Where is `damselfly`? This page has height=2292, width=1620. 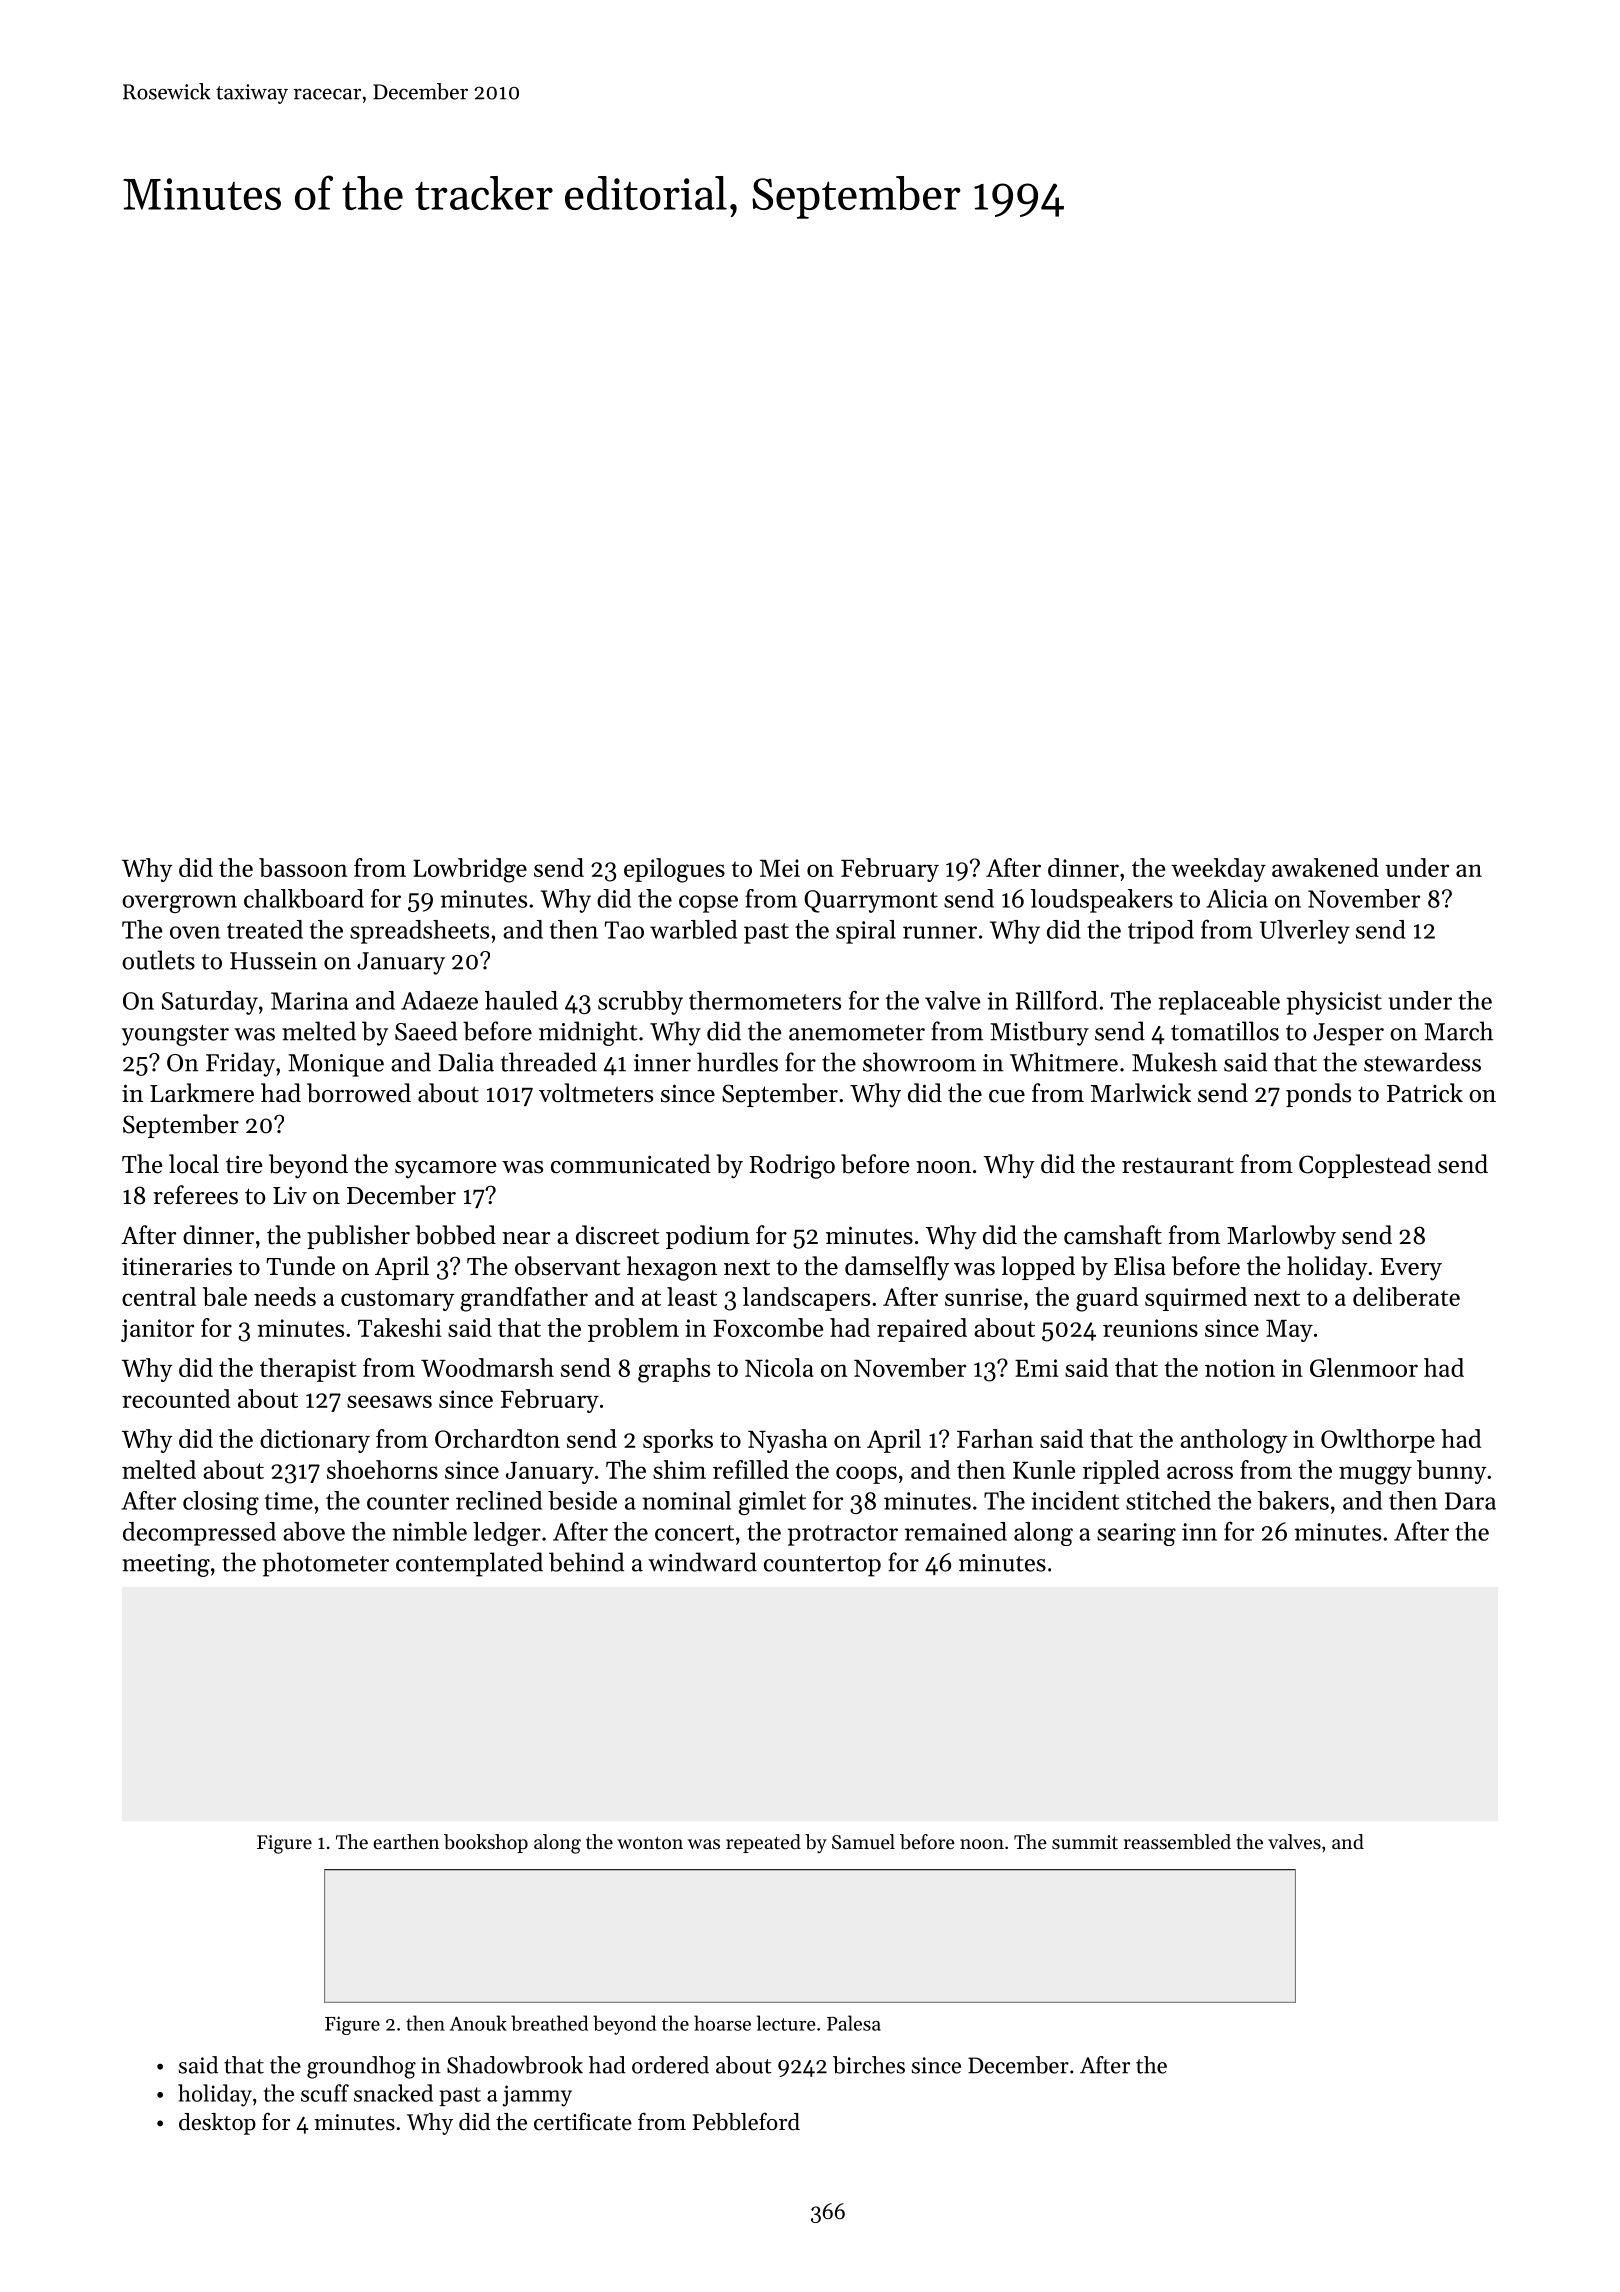
damselfly is located at coordinates (897, 1268).
